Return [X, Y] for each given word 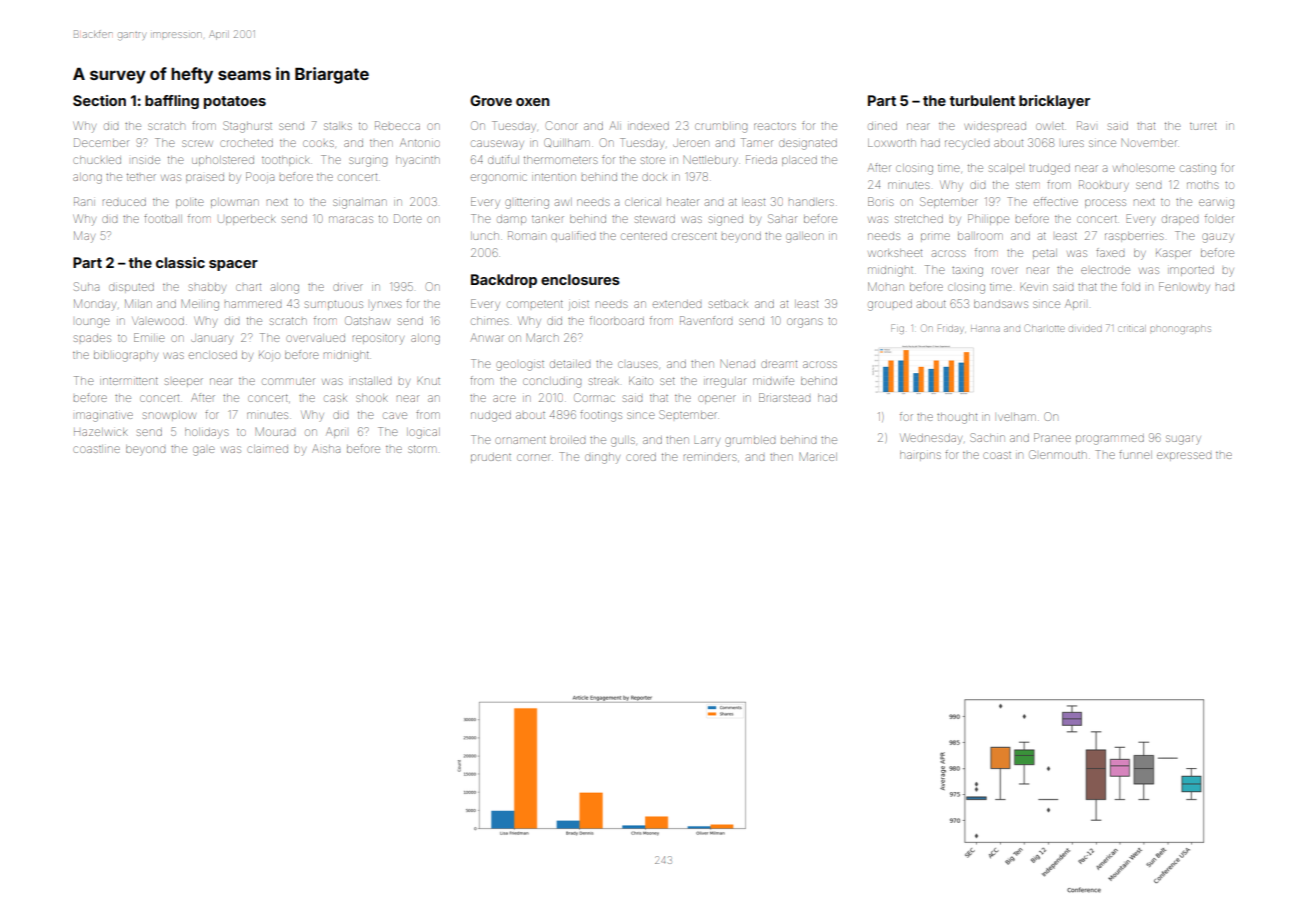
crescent [694, 236]
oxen [532, 102]
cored [641, 457]
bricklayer [1054, 102]
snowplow [169, 415]
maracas [351, 219]
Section [99, 100]
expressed [1184, 455]
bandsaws [1001, 304]
